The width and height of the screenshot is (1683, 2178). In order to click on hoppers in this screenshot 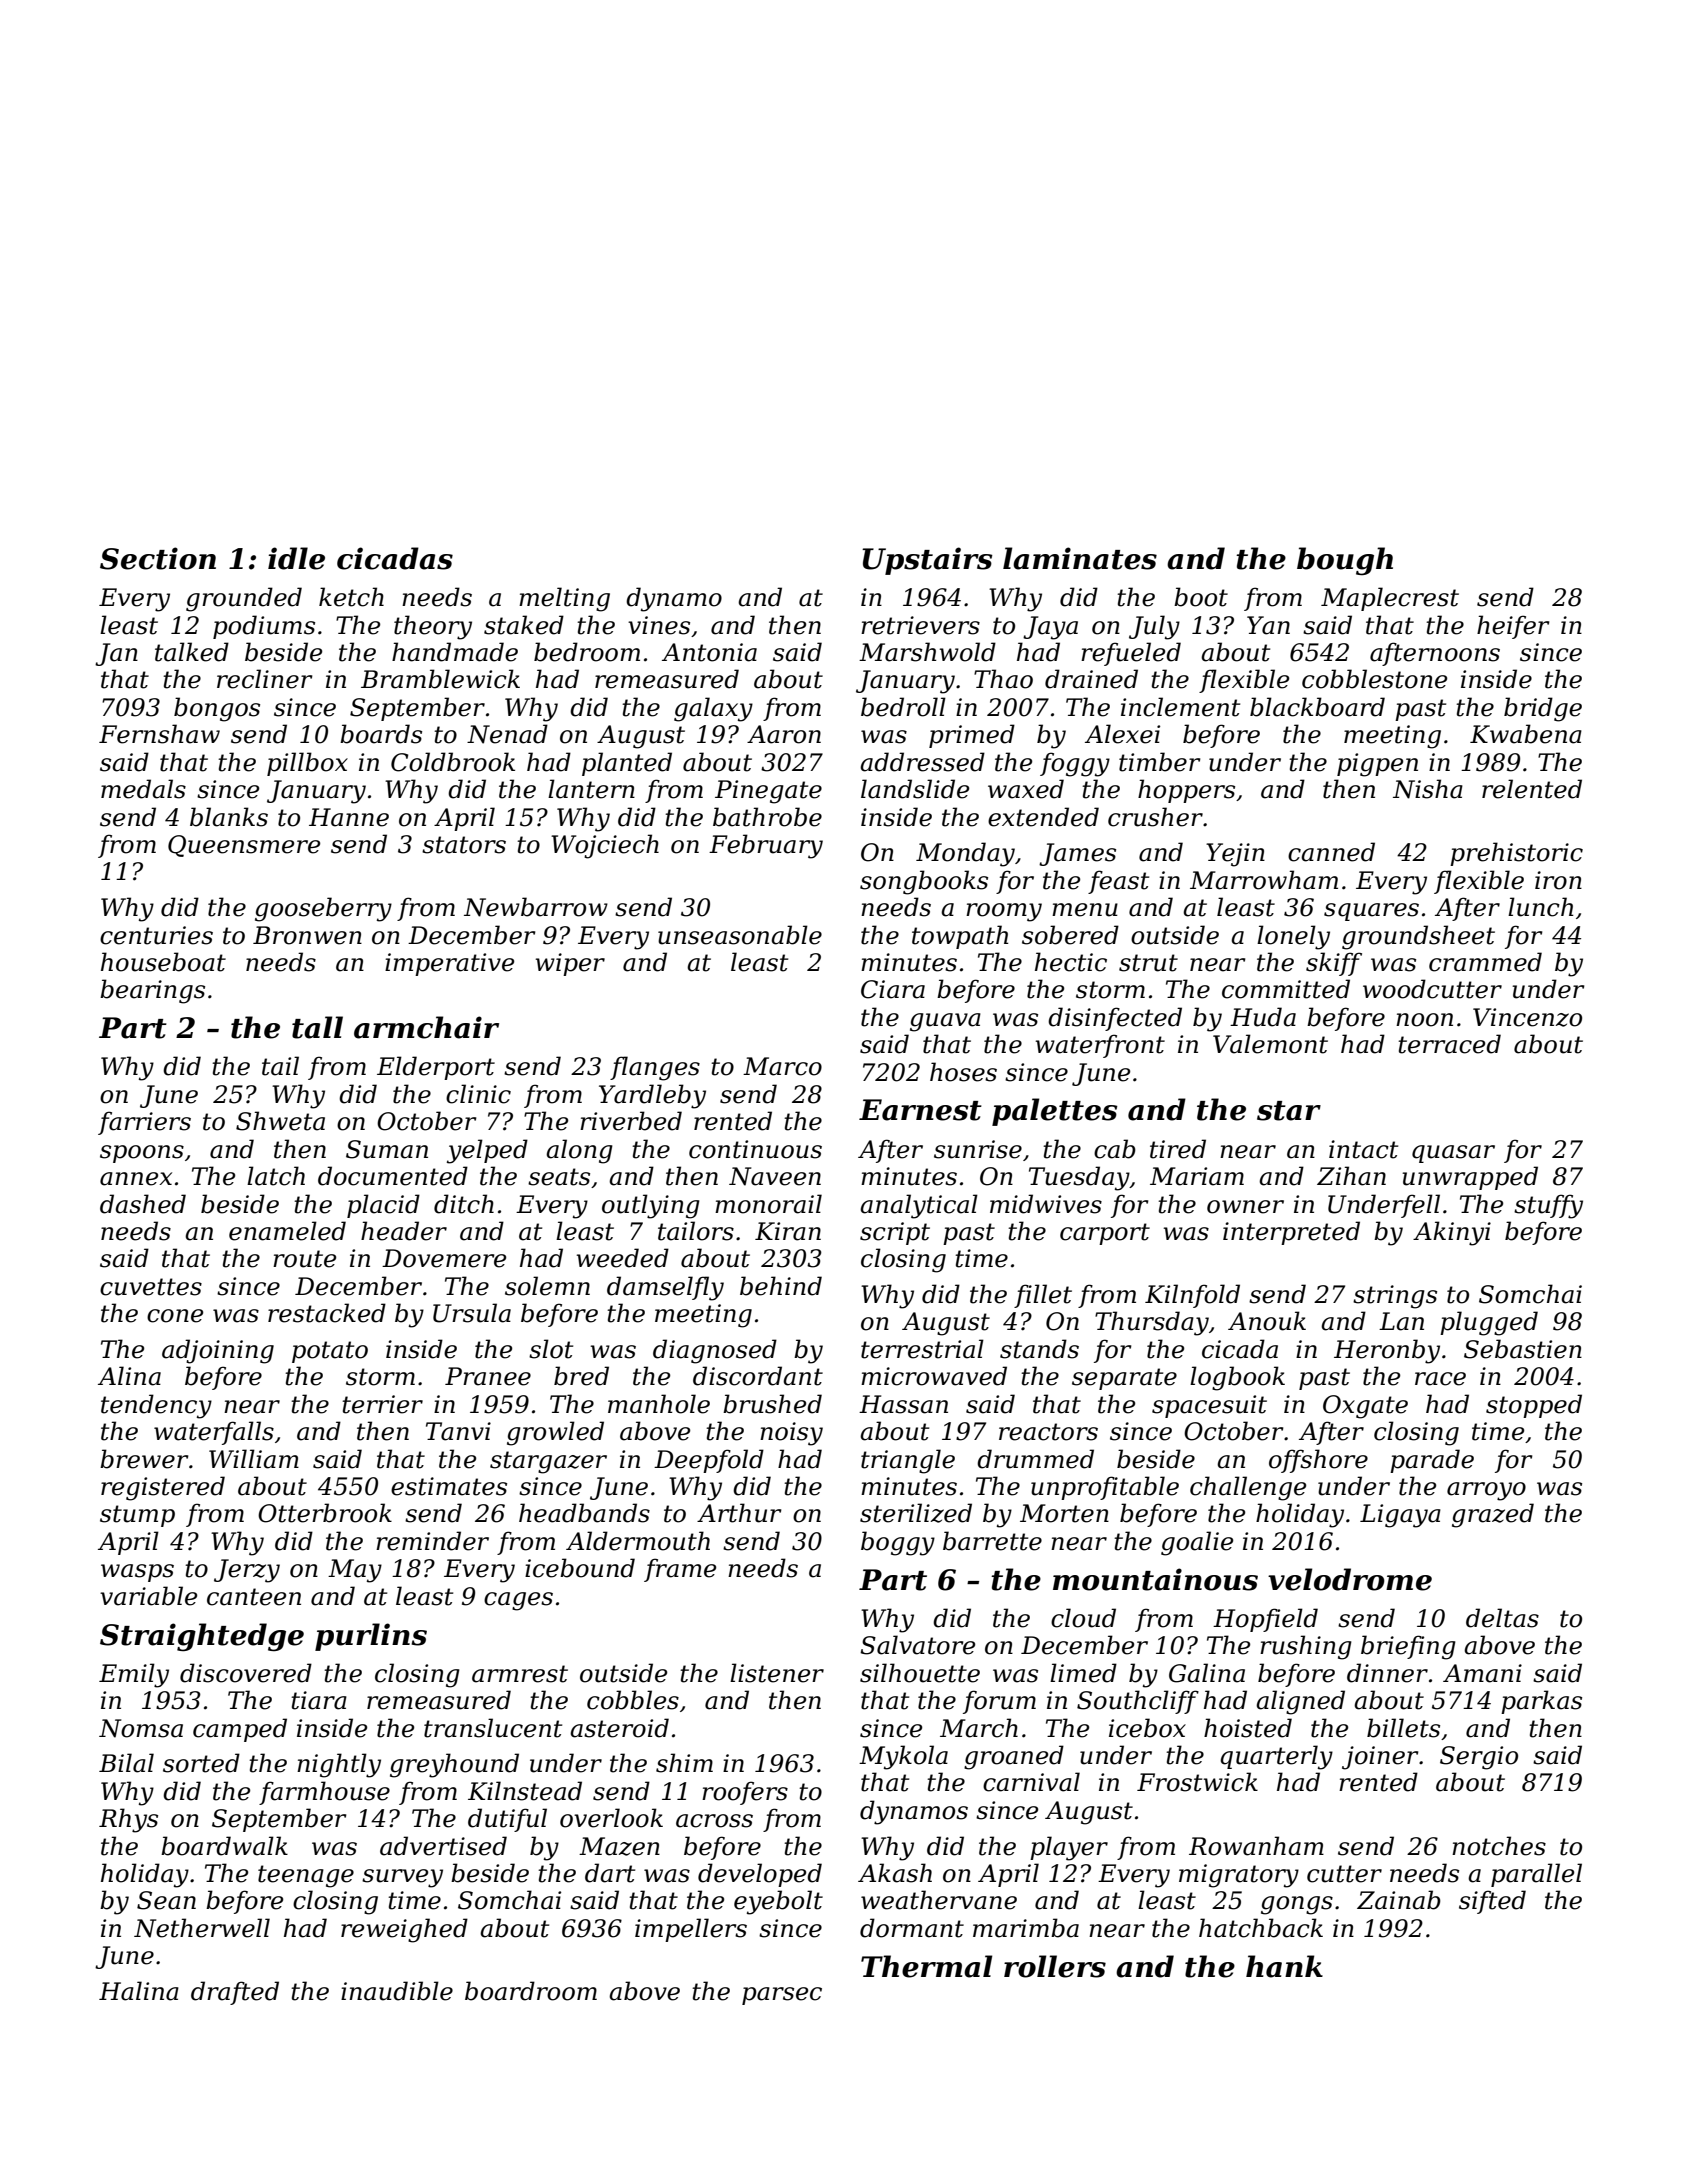, I will do `click(1186, 791)`.
